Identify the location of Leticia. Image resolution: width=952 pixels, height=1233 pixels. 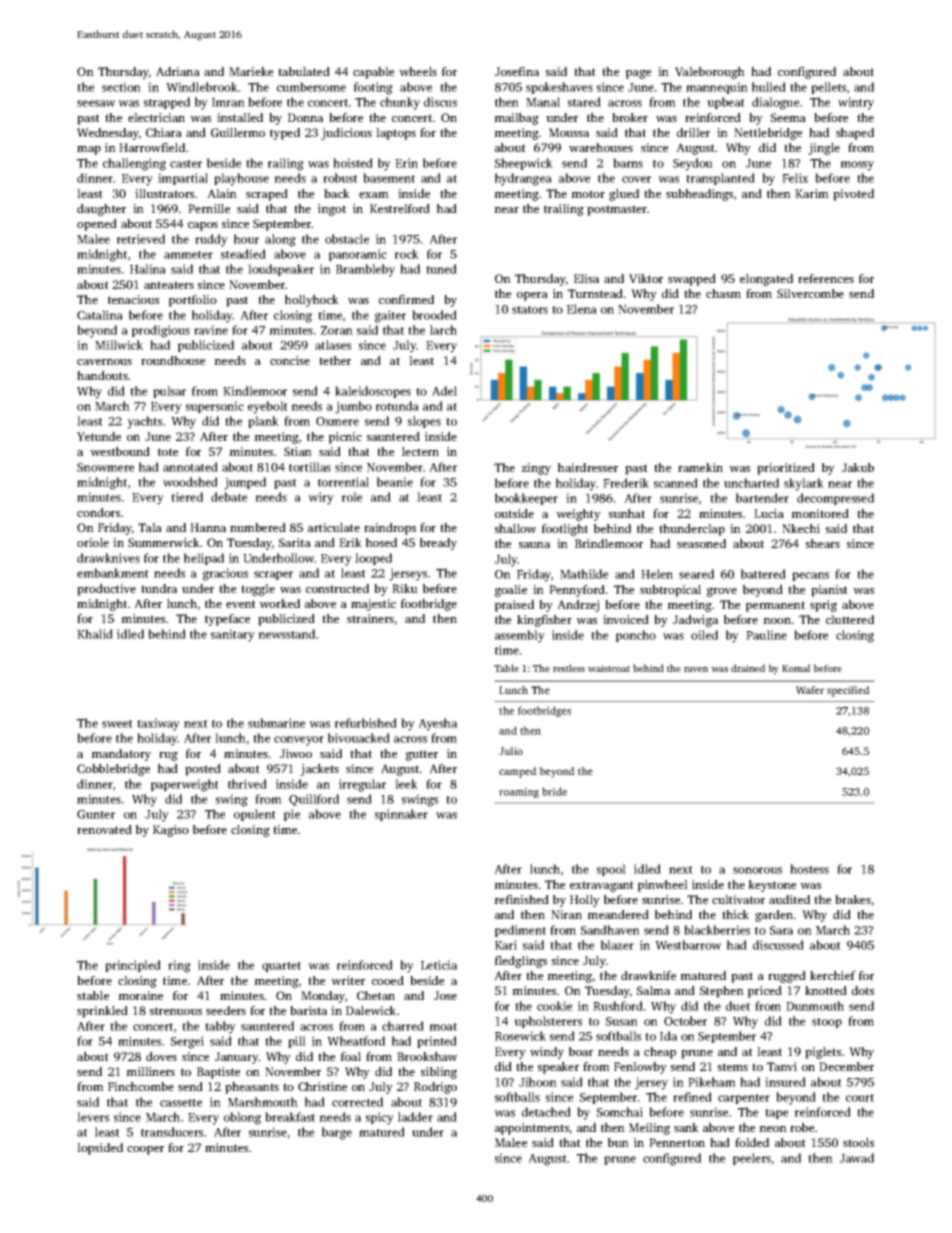
(439, 965).
